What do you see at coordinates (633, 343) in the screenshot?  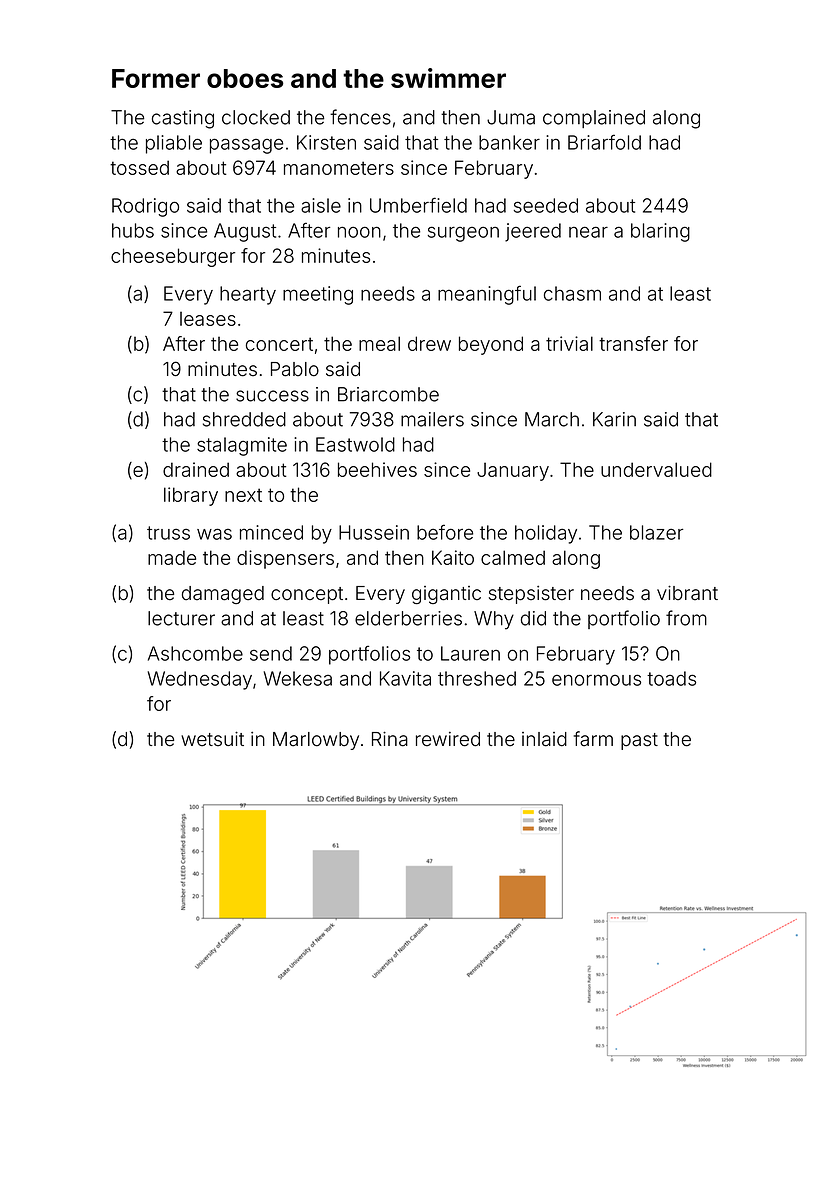 I see `transfer` at bounding box center [633, 343].
